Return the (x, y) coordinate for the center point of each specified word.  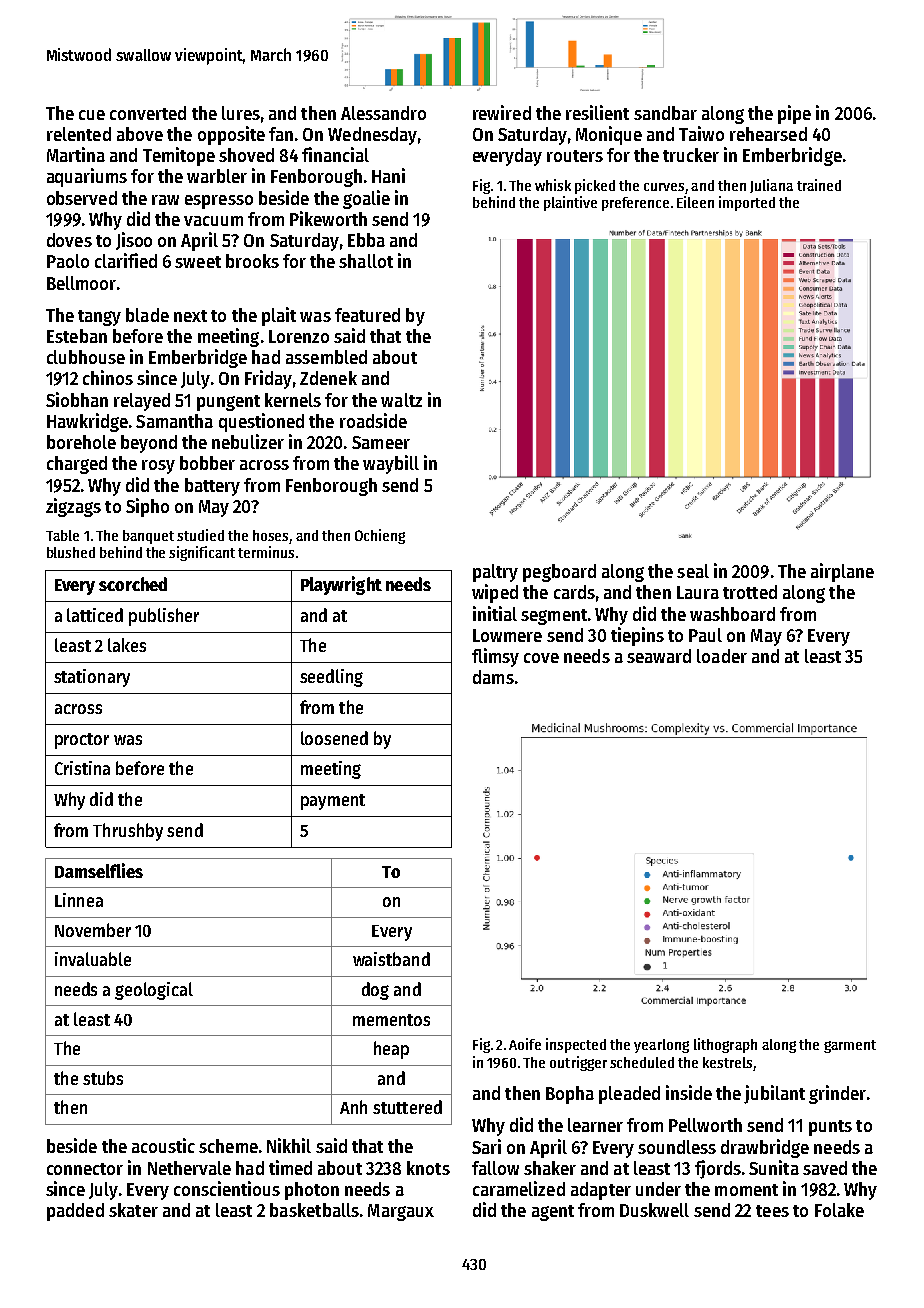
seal (693, 571)
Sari (486, 1146)
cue (92, 115)
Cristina (82, 768)
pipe (794, 114)
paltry (495, 573)
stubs (103, 1078)
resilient (597, 112)
